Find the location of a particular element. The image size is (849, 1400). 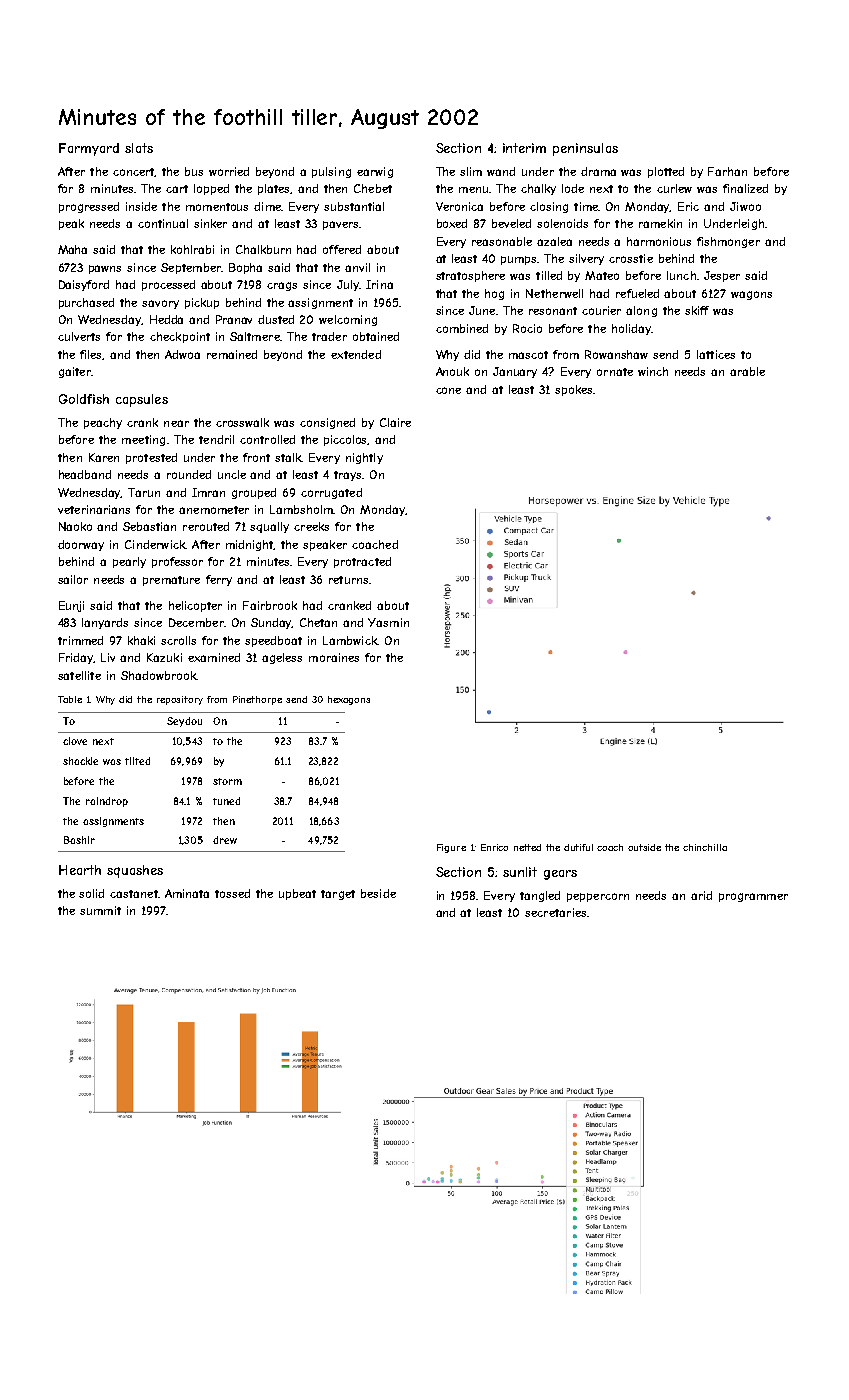

winch is located at coordinates (653, 371).
